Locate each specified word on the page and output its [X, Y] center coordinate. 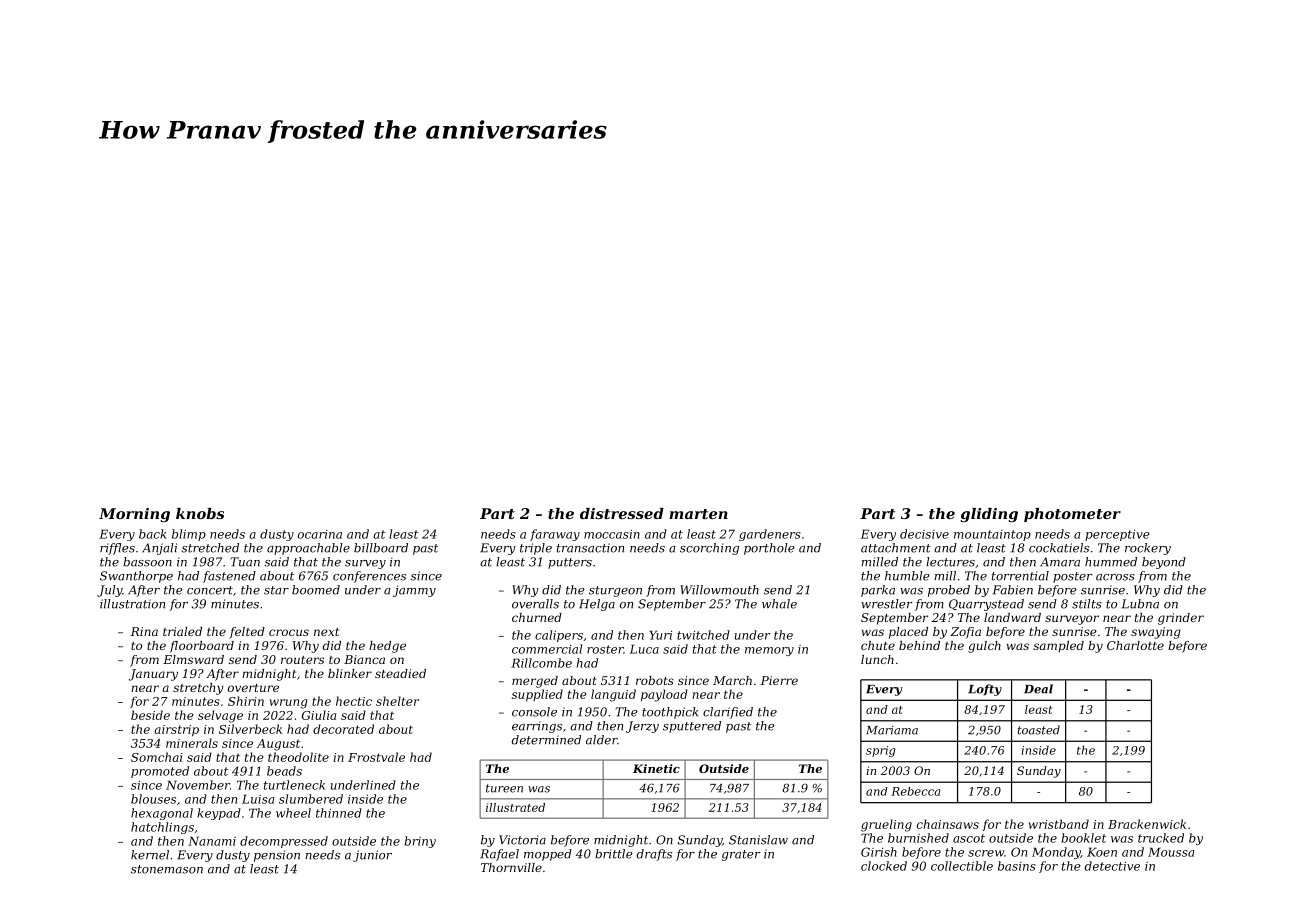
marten [698, 514]
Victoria [522, 840]
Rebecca [915, 791]
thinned [339, 813]
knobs [200, 513]
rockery [1148, 549]
